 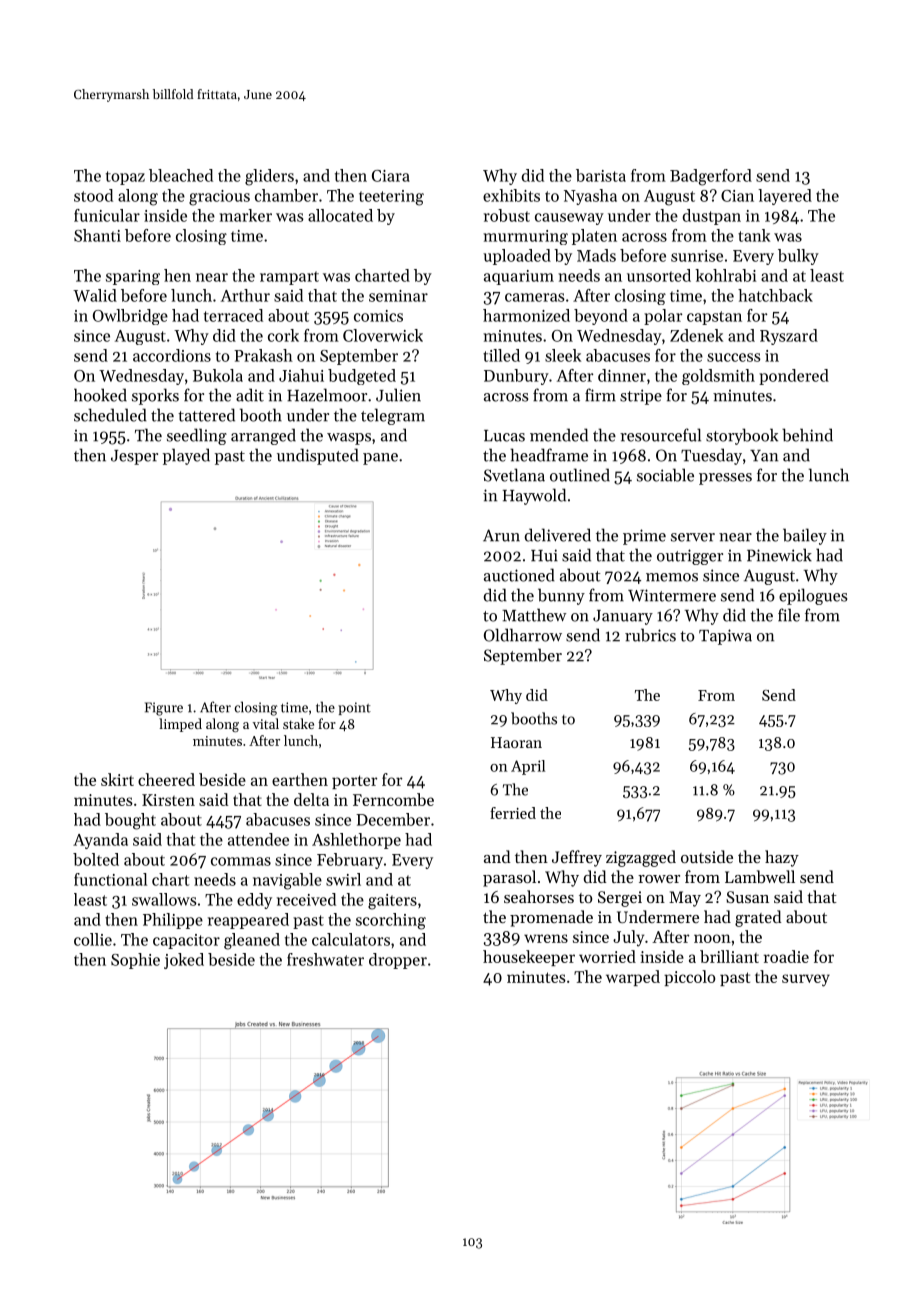 What do you see at coordinates (523, 635) in the document?
I see `Oldharrow` at bounding box center [523, 635].
